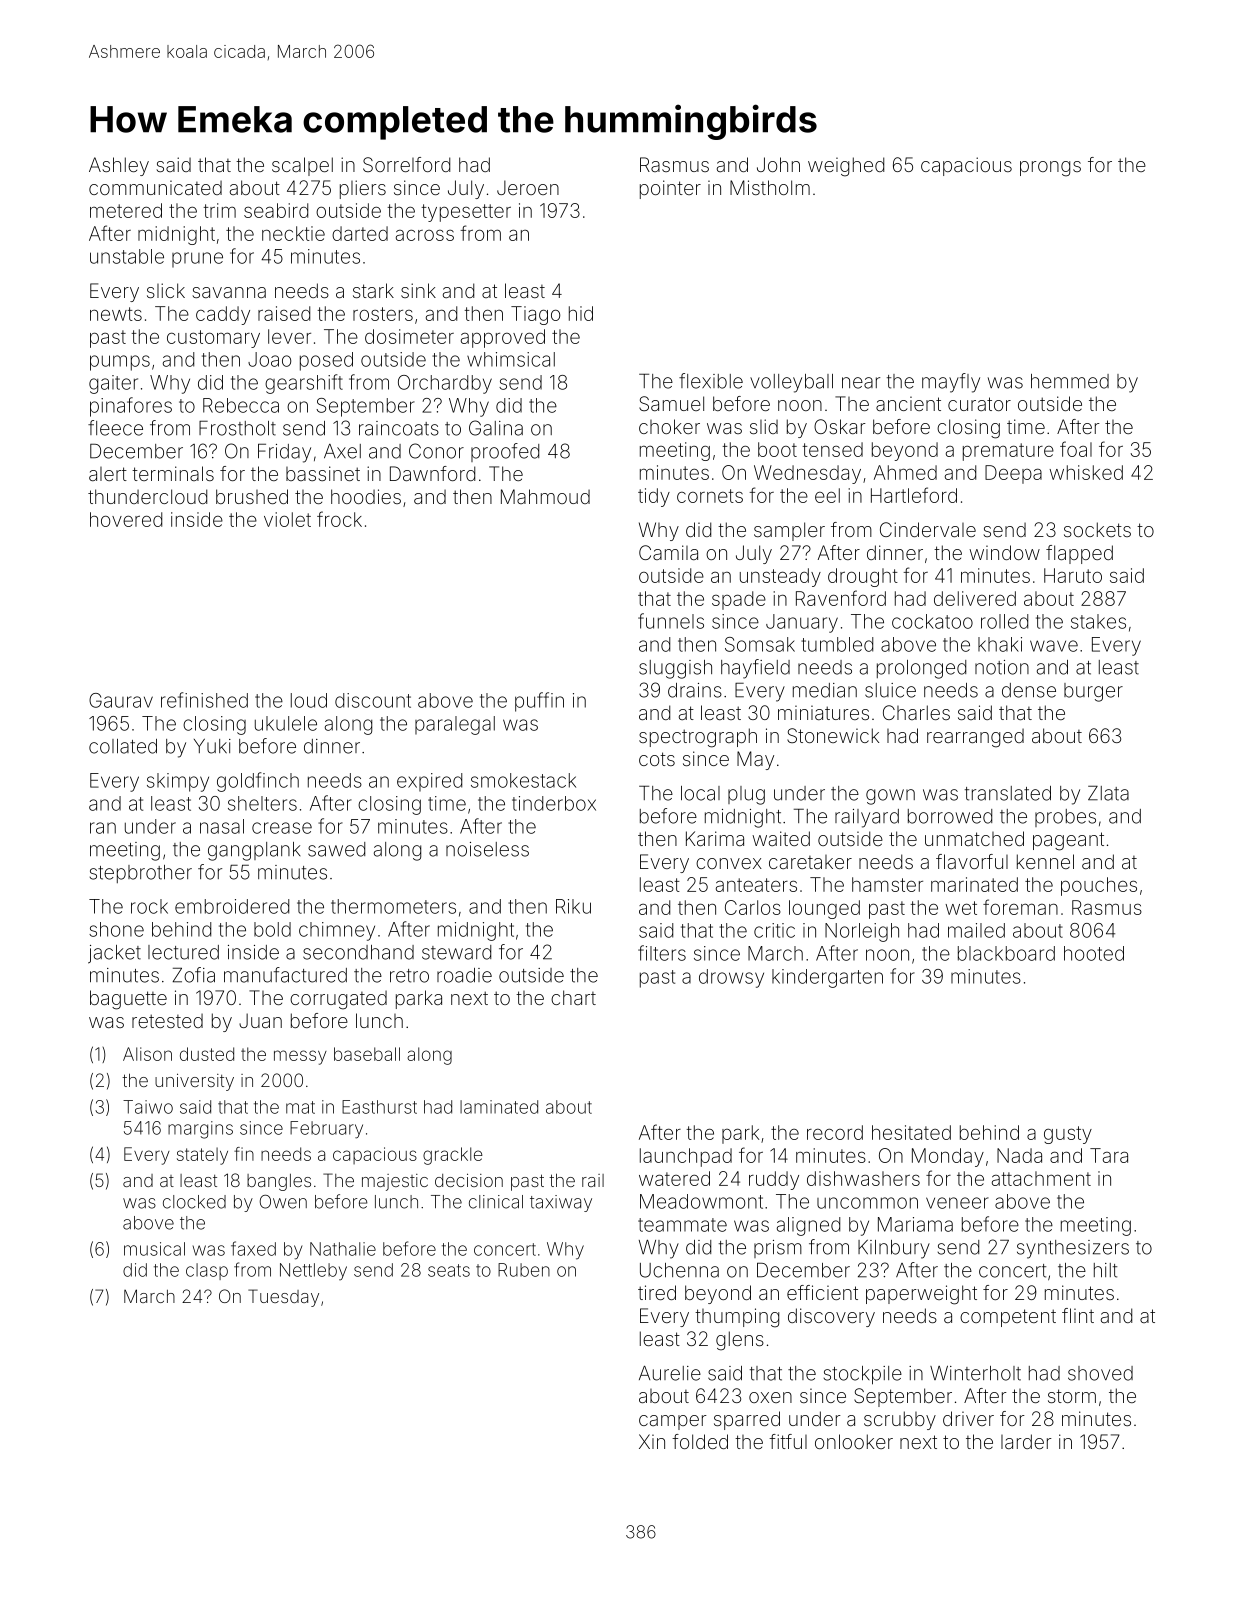 The image size is (1250, 1617). What do you see at coordinates (652, 1441) in the screenshot?
I see `Xin` at bounding box center [652, 1441].
